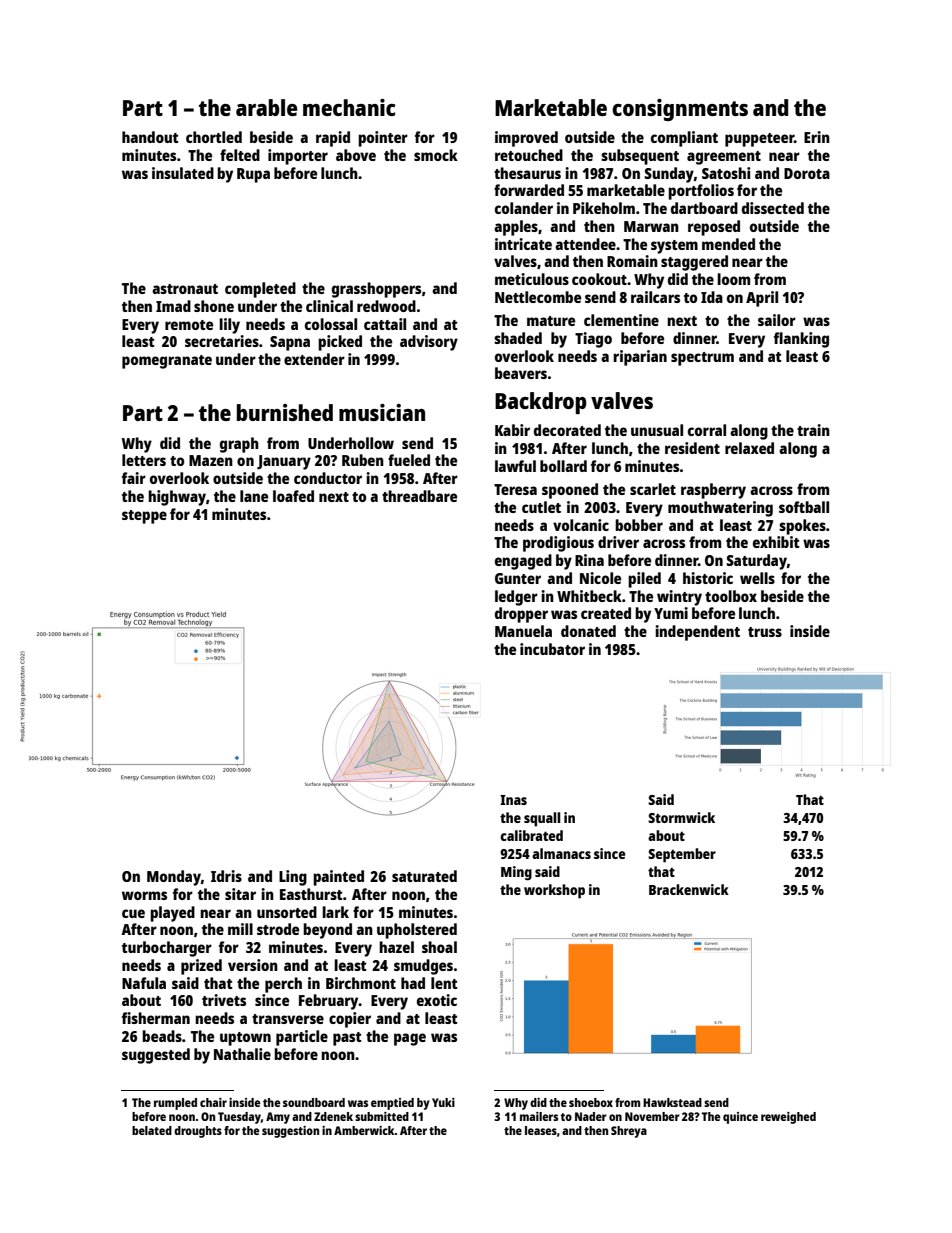 The width and height of the image is (952, 1233). I want to click on mechanic, so click(349, 107).
